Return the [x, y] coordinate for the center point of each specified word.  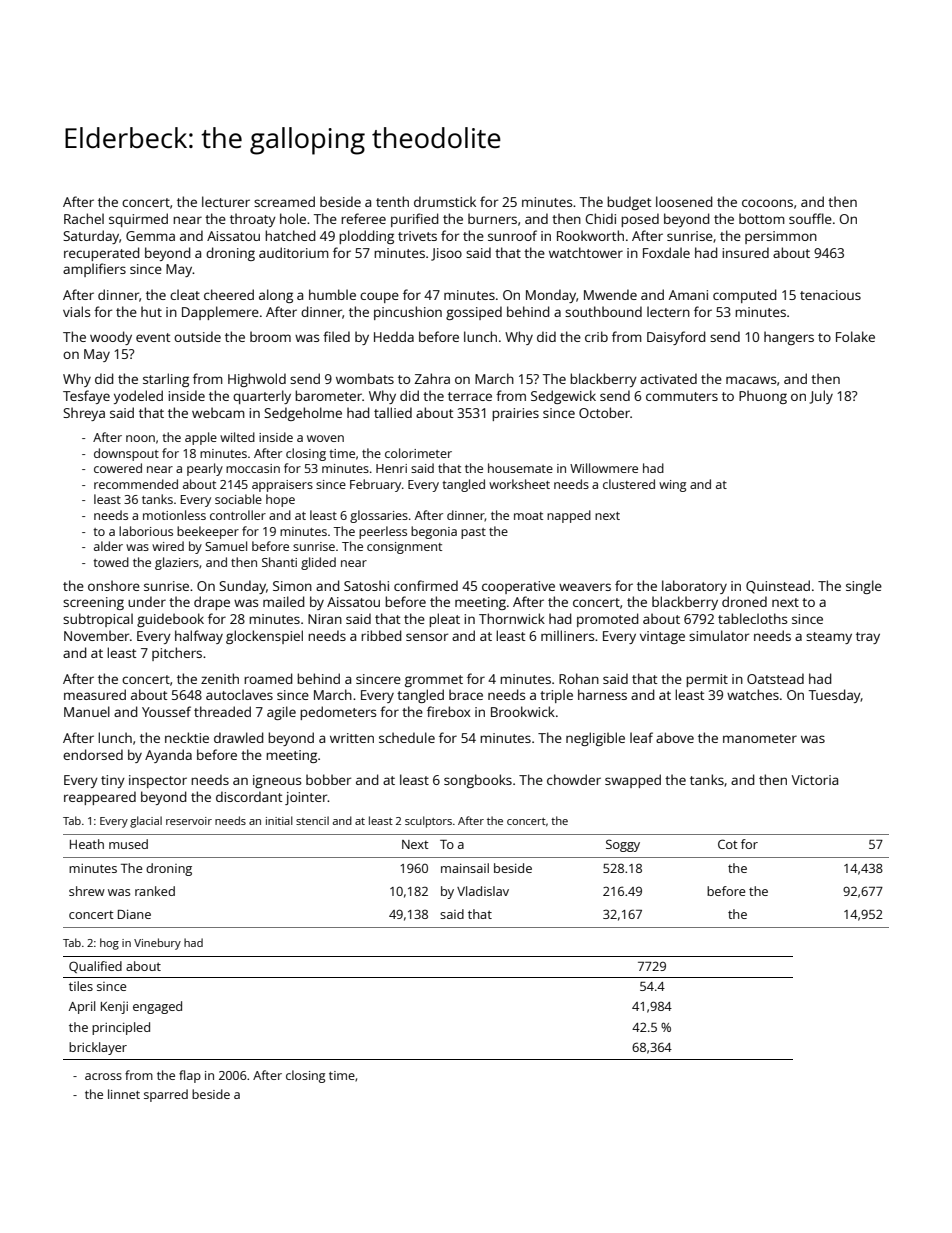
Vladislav [483, 891]
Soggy [623, 845]
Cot [728, 844]
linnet [124, 1094]
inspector [158, 781]
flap [190, 1076]
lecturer [226, 201]
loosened [684, 201]
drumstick [445, 201]
